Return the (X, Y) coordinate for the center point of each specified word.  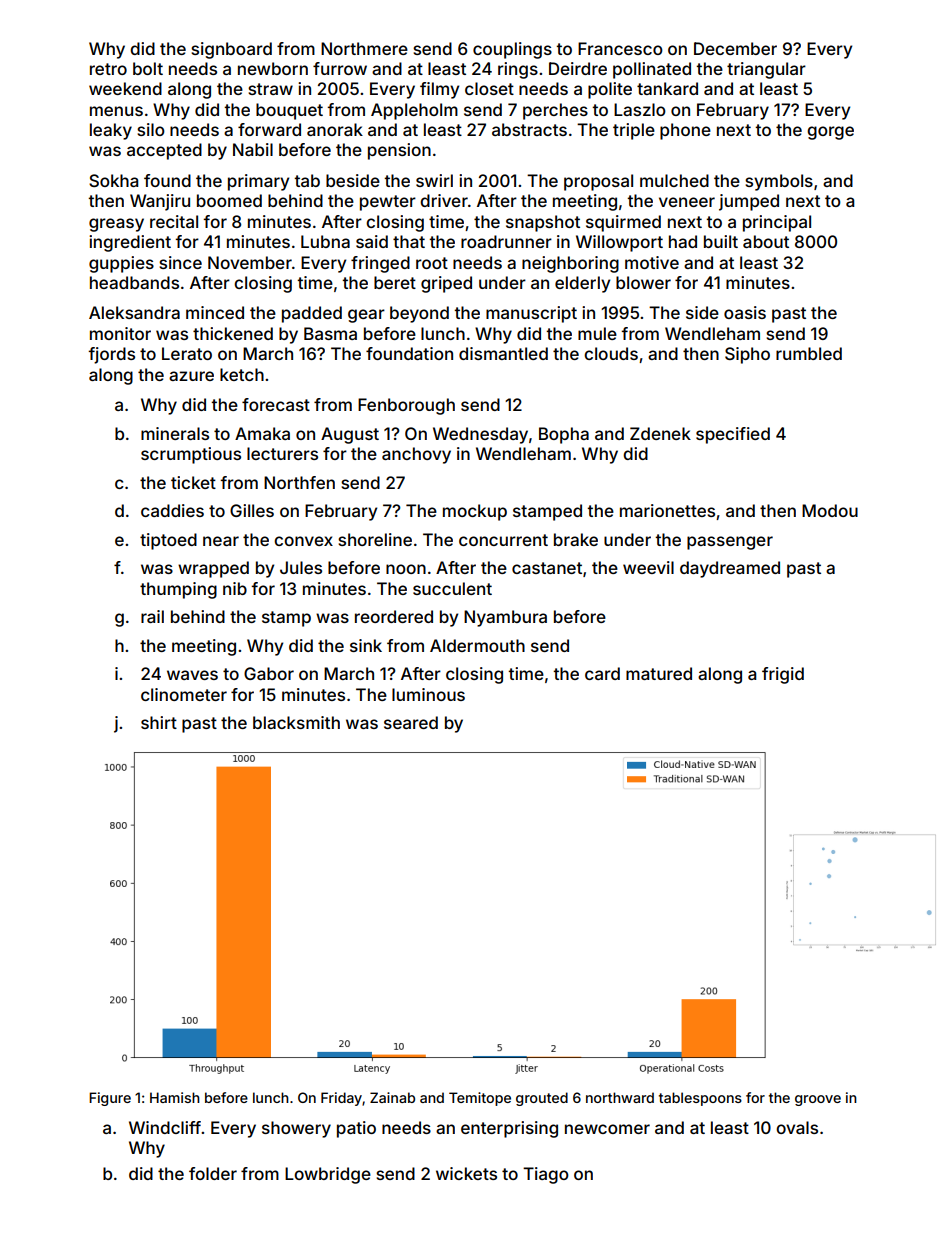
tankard (667, 88)
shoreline (375, 539)
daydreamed (730, 569)
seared (411, 722)
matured (659, 673)
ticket (193, 482)
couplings (512, 50)
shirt (159, 722)
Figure (110, 1099)
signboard (231, 50)
